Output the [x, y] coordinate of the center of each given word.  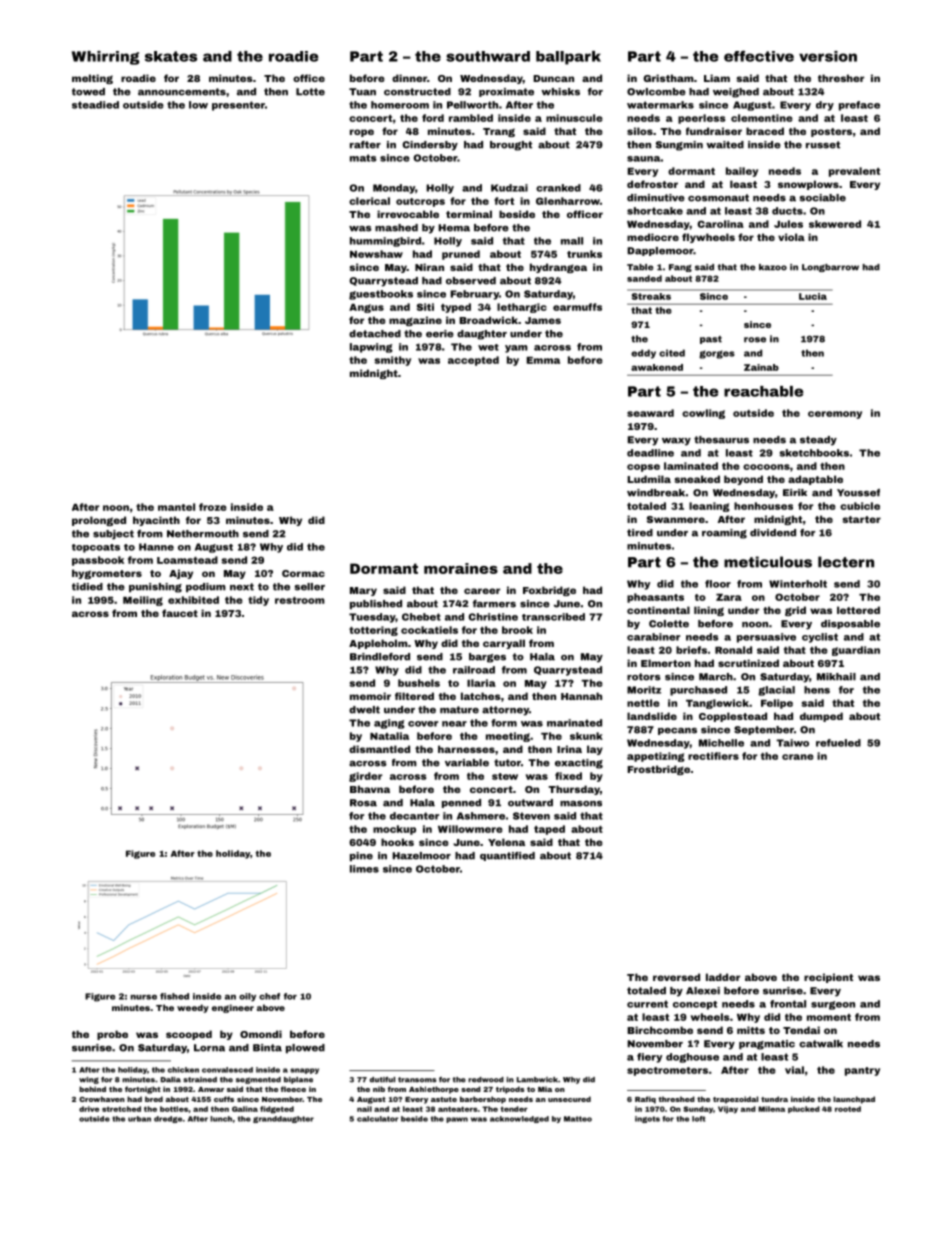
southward [488, 56]
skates [171, 56]
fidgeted [277, 1110]
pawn [457, 1120]
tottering [373, 631]
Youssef [858, 493]
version [828, 56]
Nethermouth [203, 534]
